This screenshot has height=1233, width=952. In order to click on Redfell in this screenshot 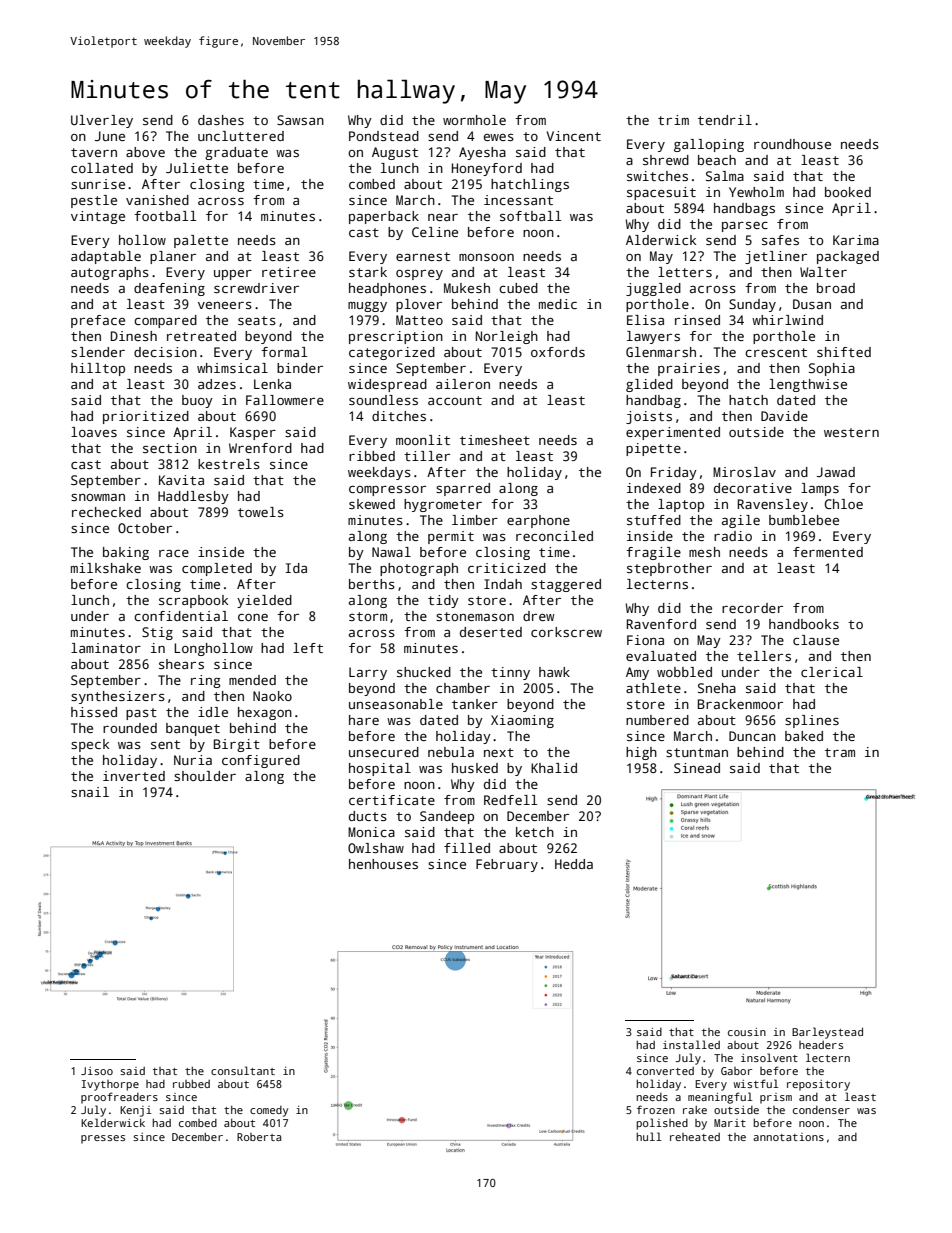, I will do `click(510, 800)`.
